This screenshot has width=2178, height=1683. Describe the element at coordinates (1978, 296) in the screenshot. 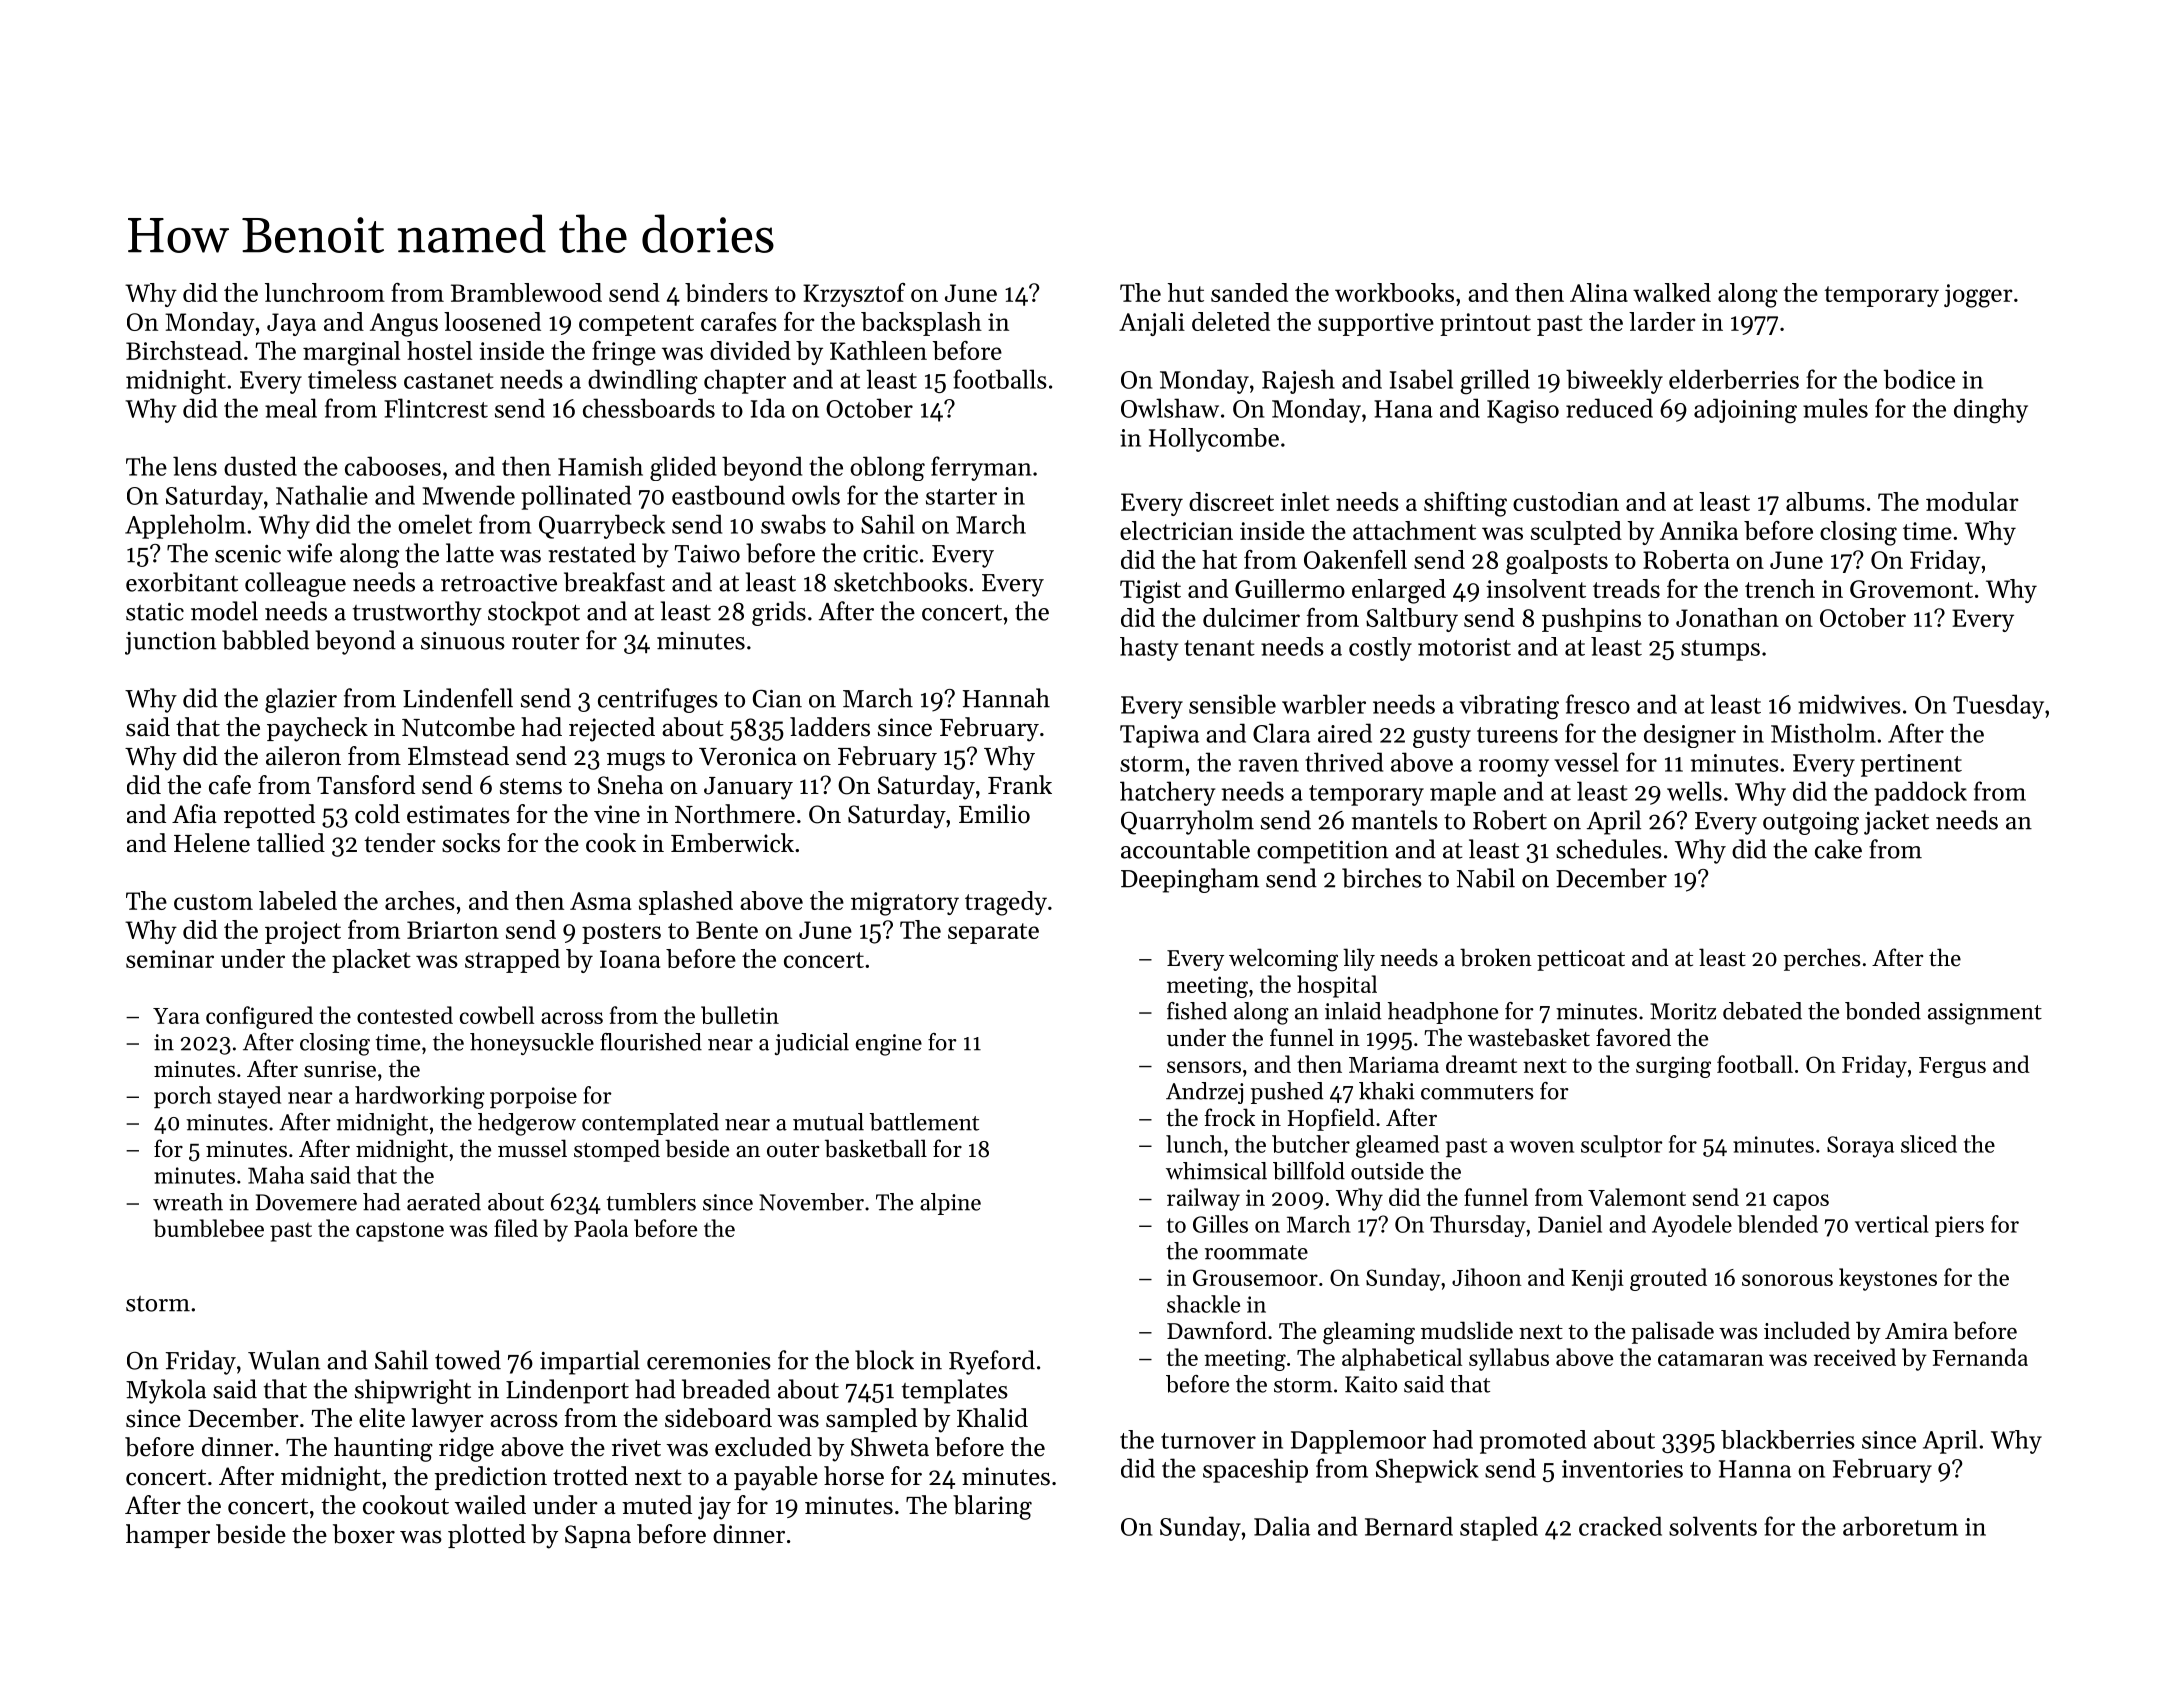

I see `jogger` at that location.
